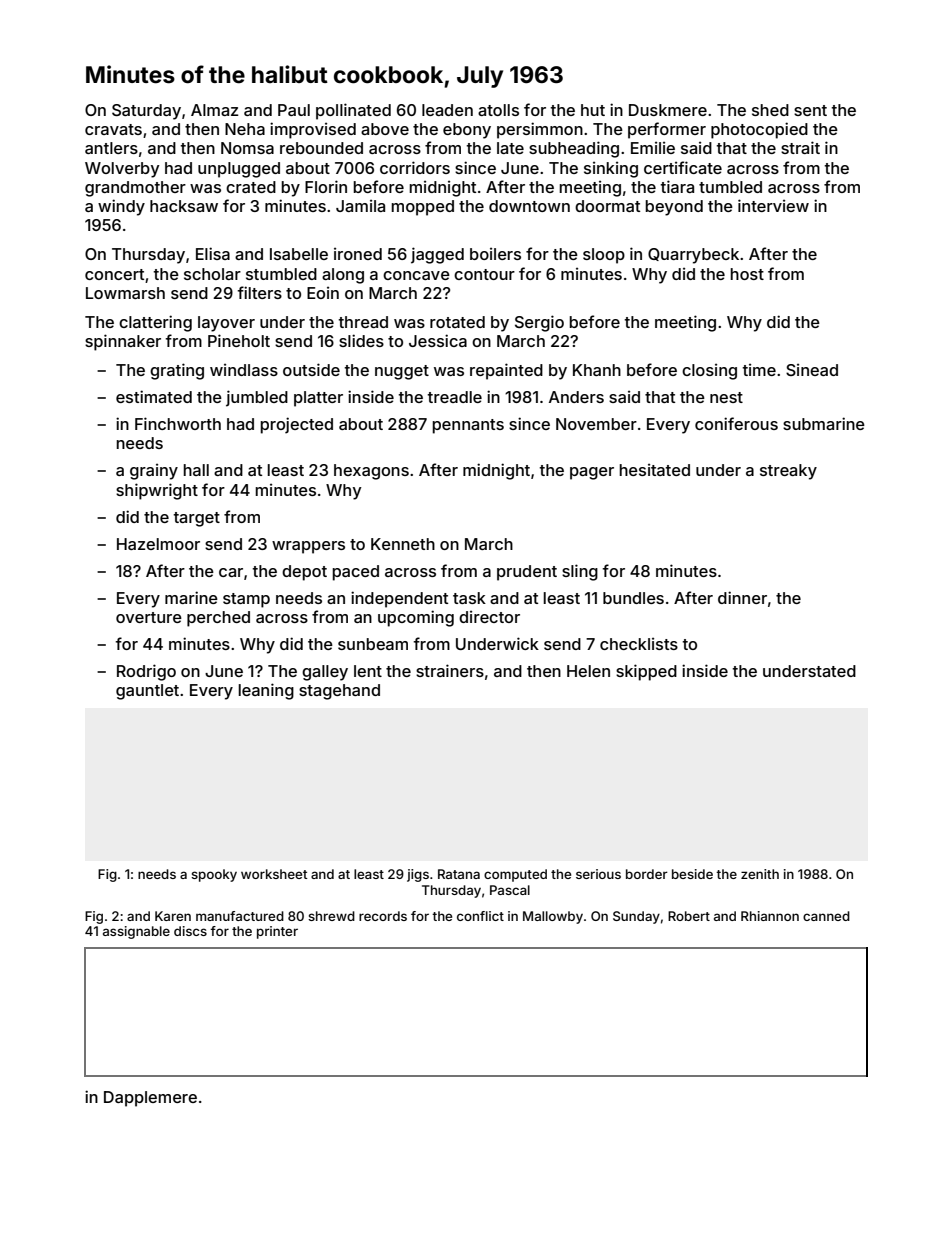 This screenshot has height=1233, width=952. What do you see at coordinates (742, 597) in the screenshot?
I see `dinner` at bounding box center [742, 597].
